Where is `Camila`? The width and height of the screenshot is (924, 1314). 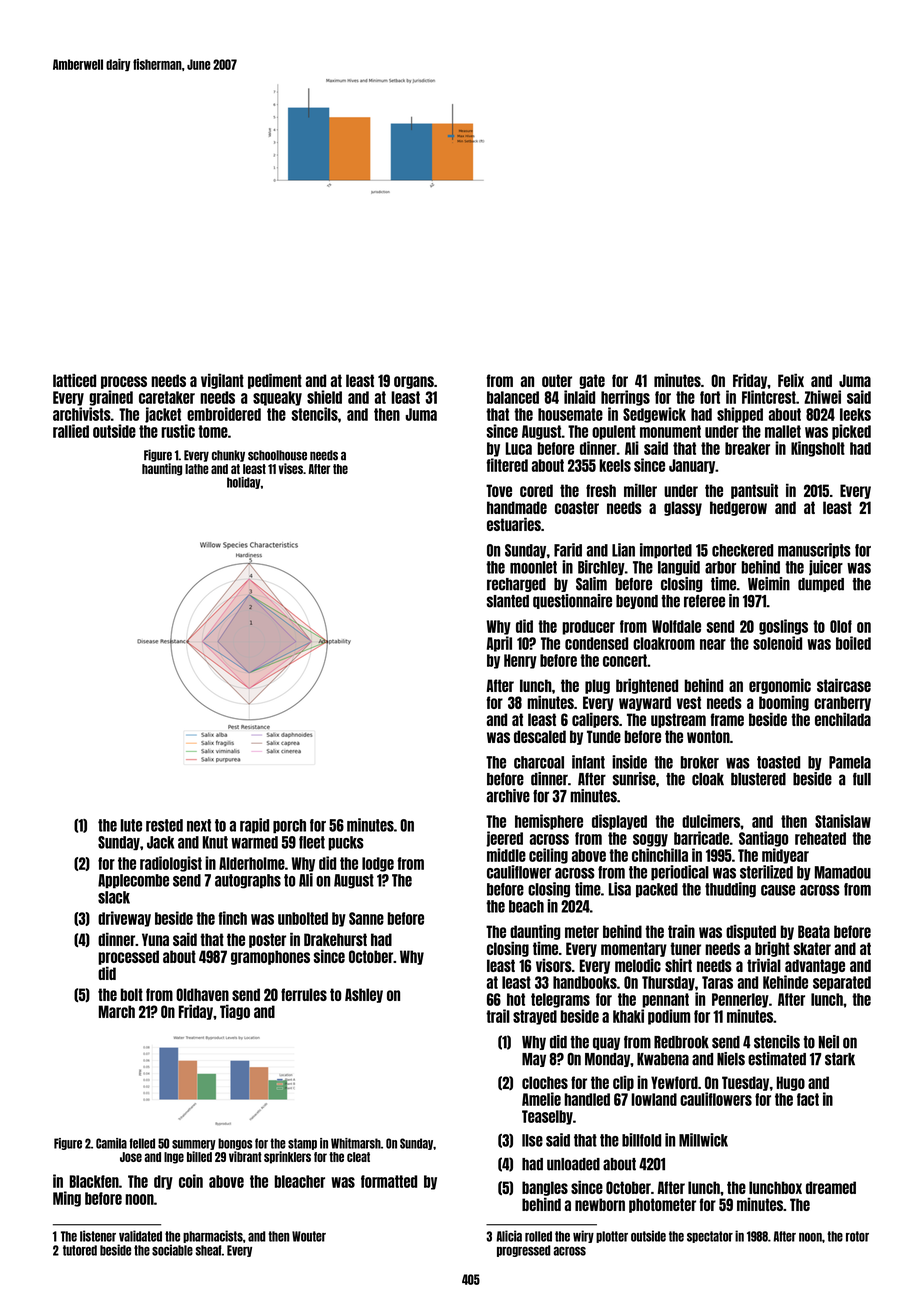
Camila is located at coordinates (111, 1143).
